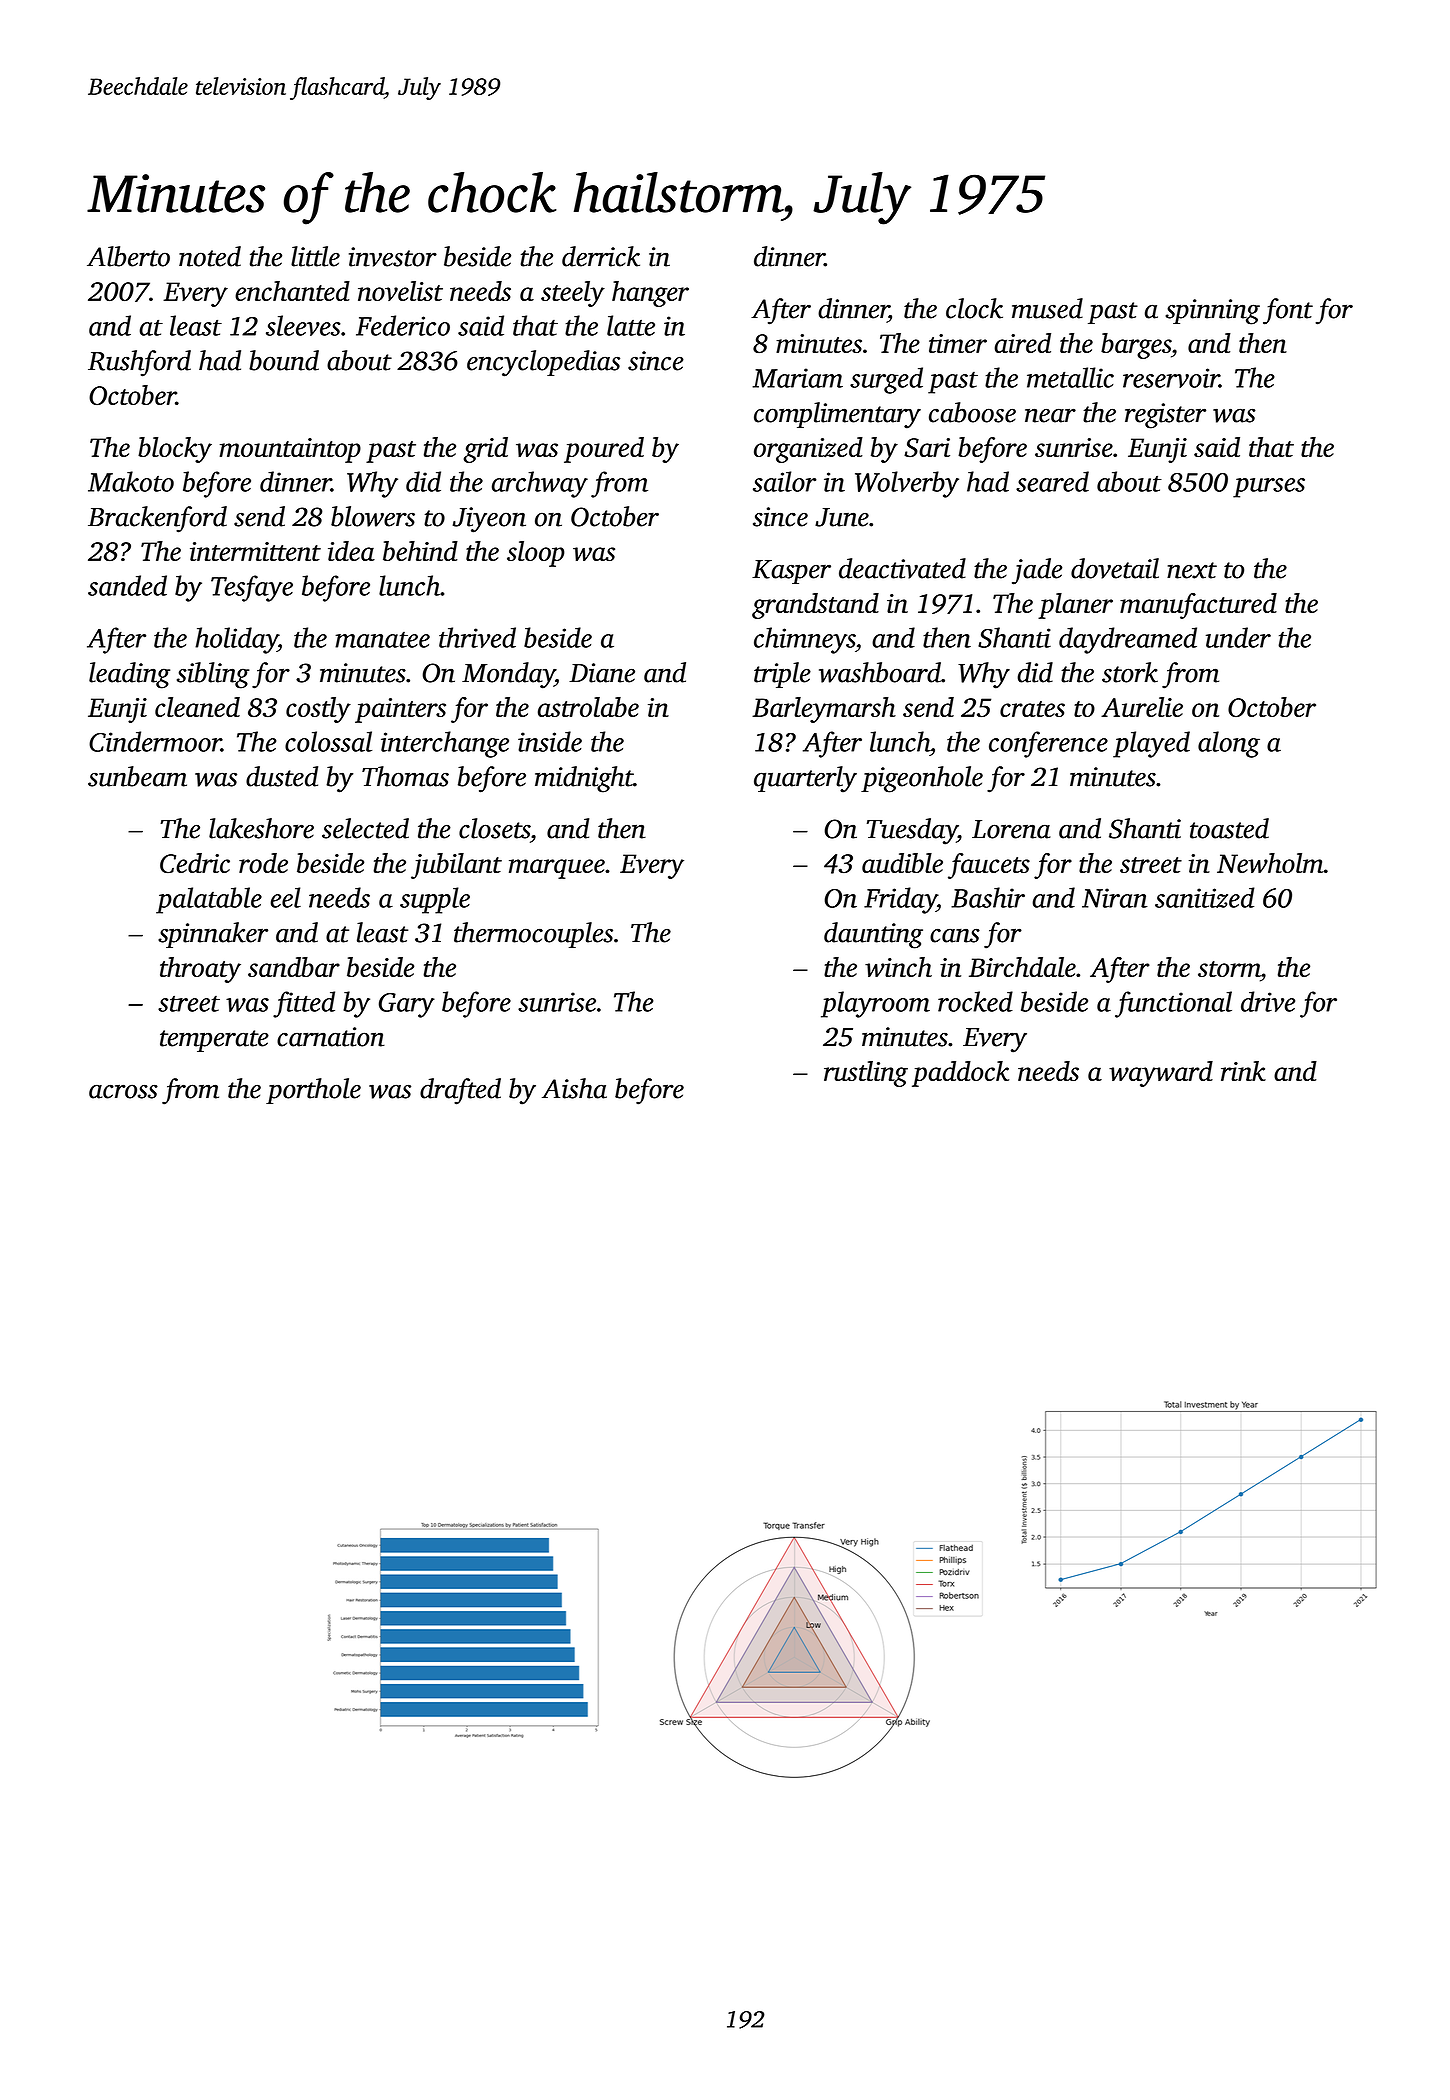  Describe the element at coordinates (197, 707) in the screenshot. I see `cleaned` at that location.
